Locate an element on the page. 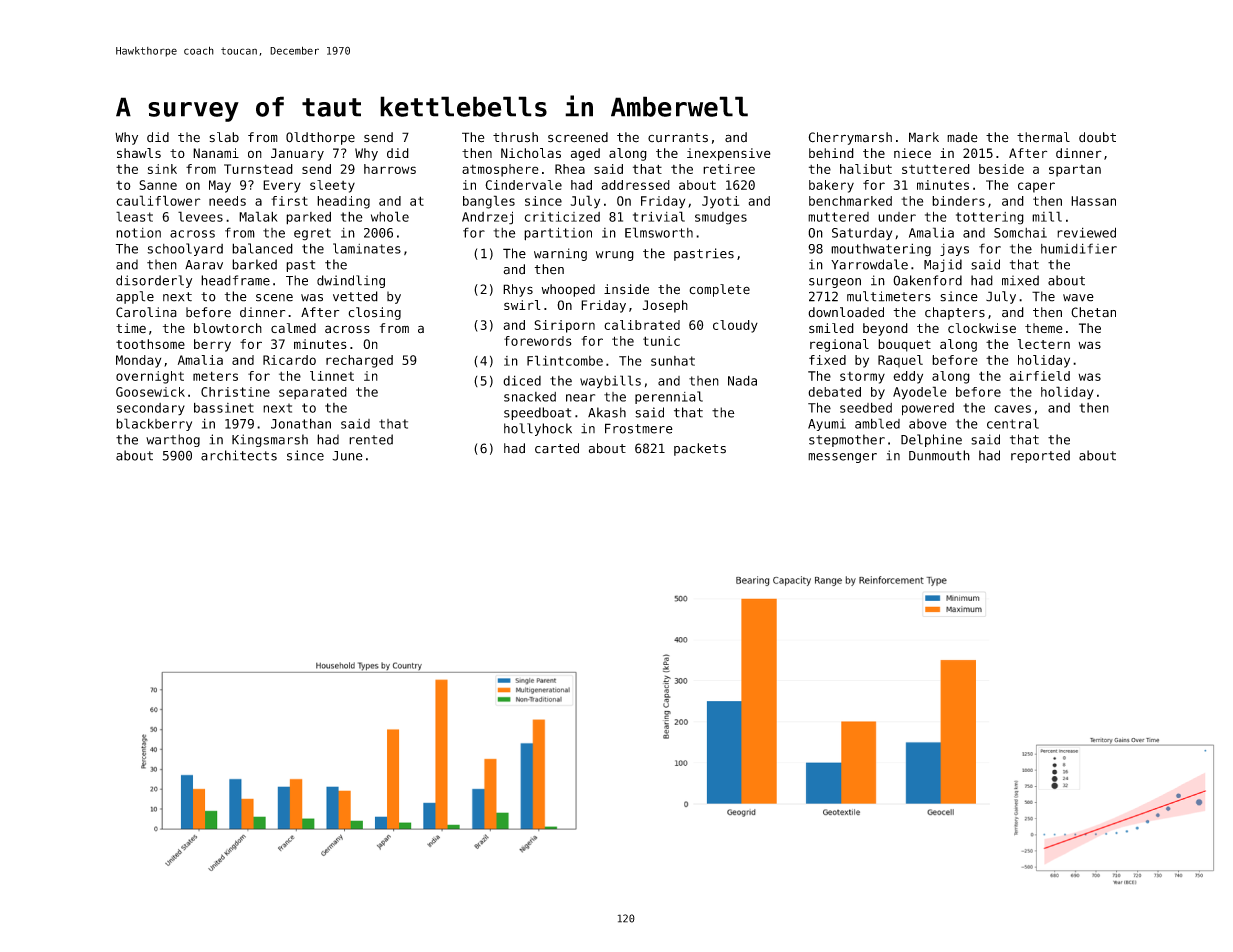  screened is located at coordinates (578, 137).
